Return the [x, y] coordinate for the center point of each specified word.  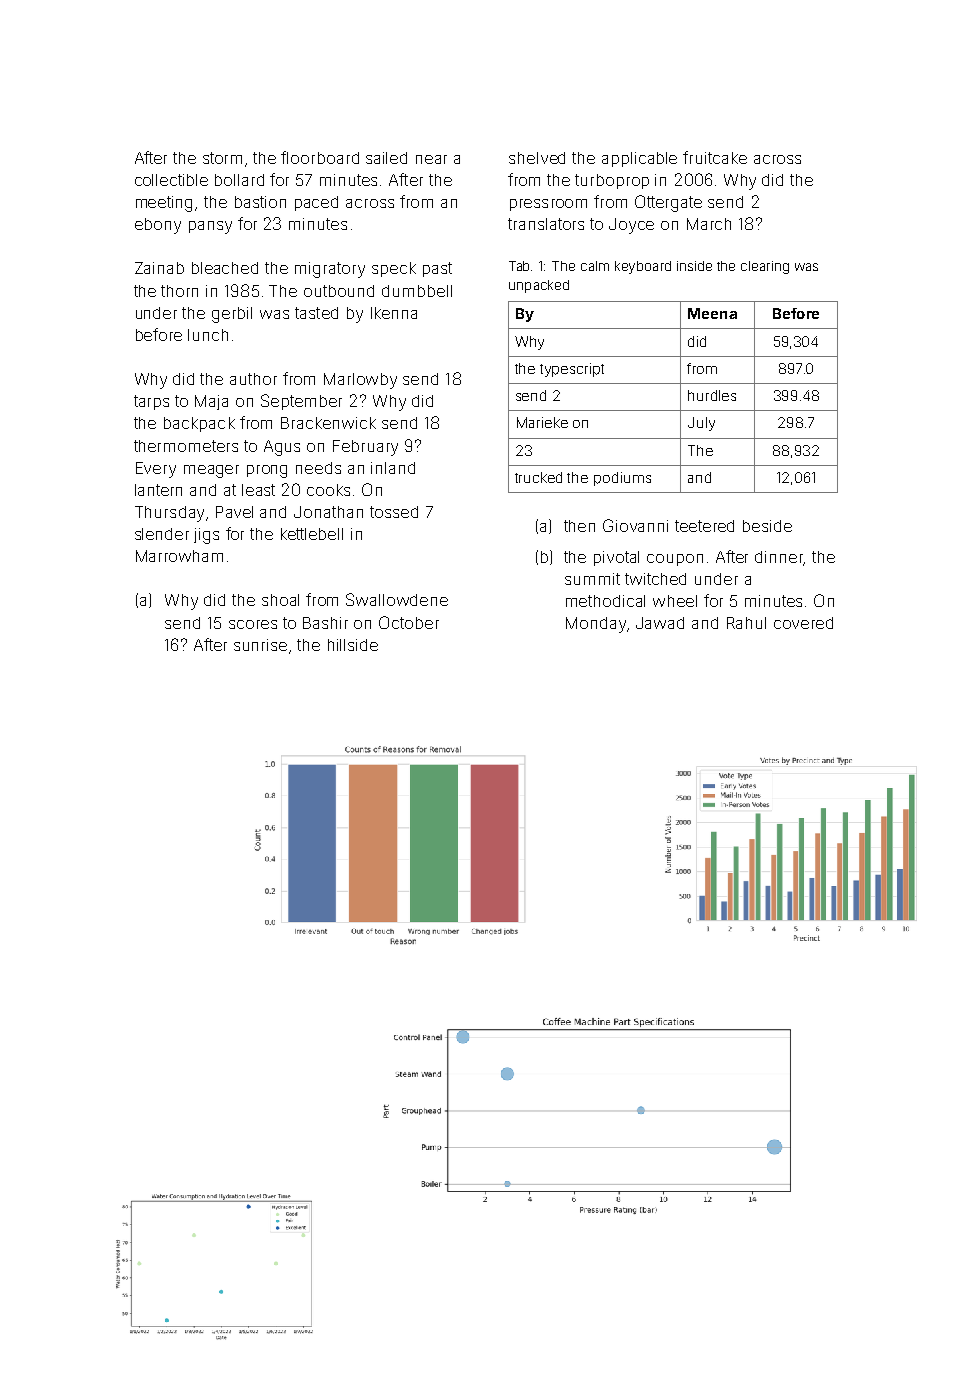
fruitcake [715, 157]
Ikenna [394, 313]
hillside [353, 645]
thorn [179, 291]
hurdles [712, 395]
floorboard [320, 157]
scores [253, 624]
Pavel [234, 512]
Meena [712, 313]
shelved [537, 158]
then [579, 526]
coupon [675, 560]
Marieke [542, 422]
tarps [151, 402]
